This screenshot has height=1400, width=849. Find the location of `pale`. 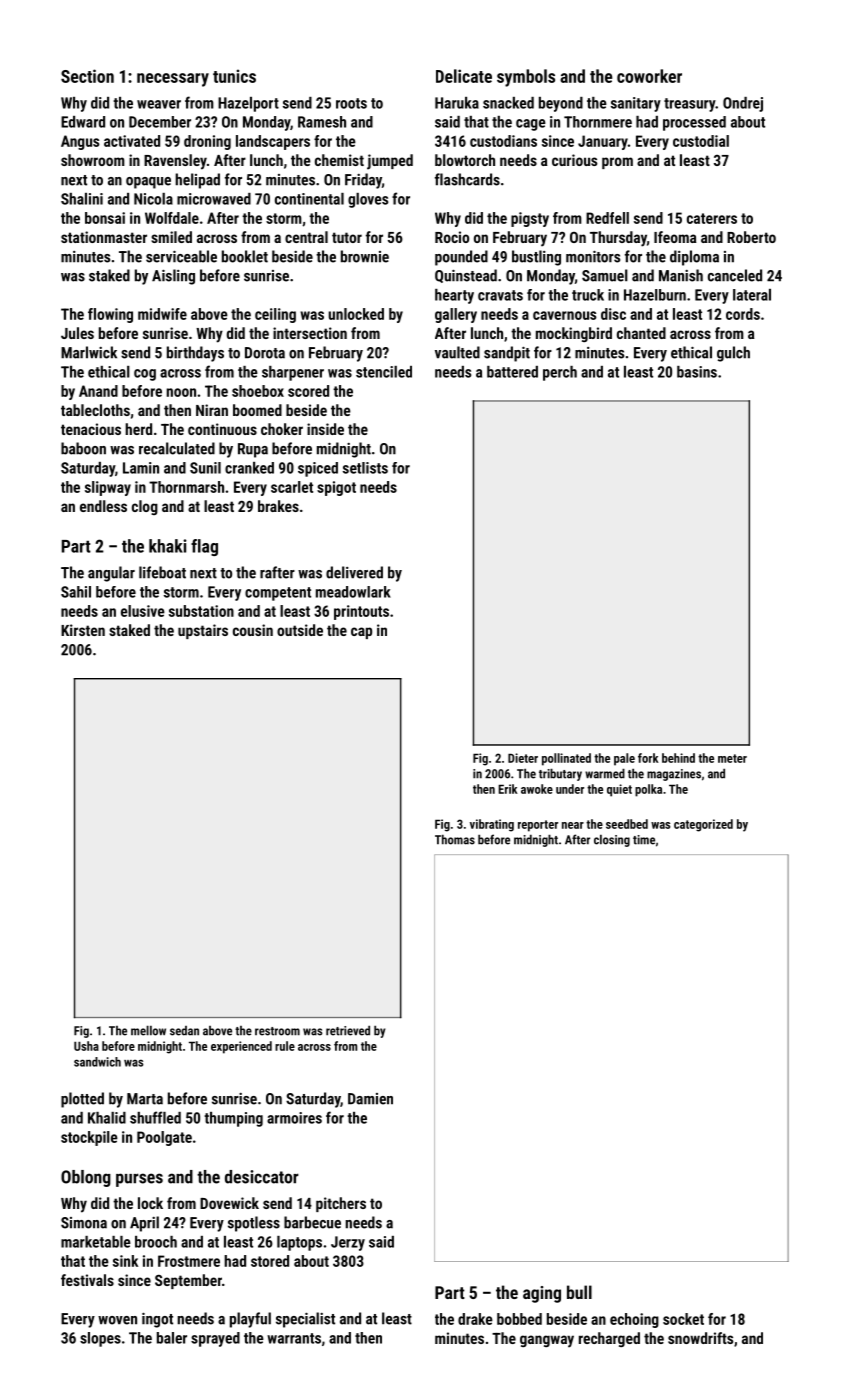

pale is located at coordinates (624, 759).
